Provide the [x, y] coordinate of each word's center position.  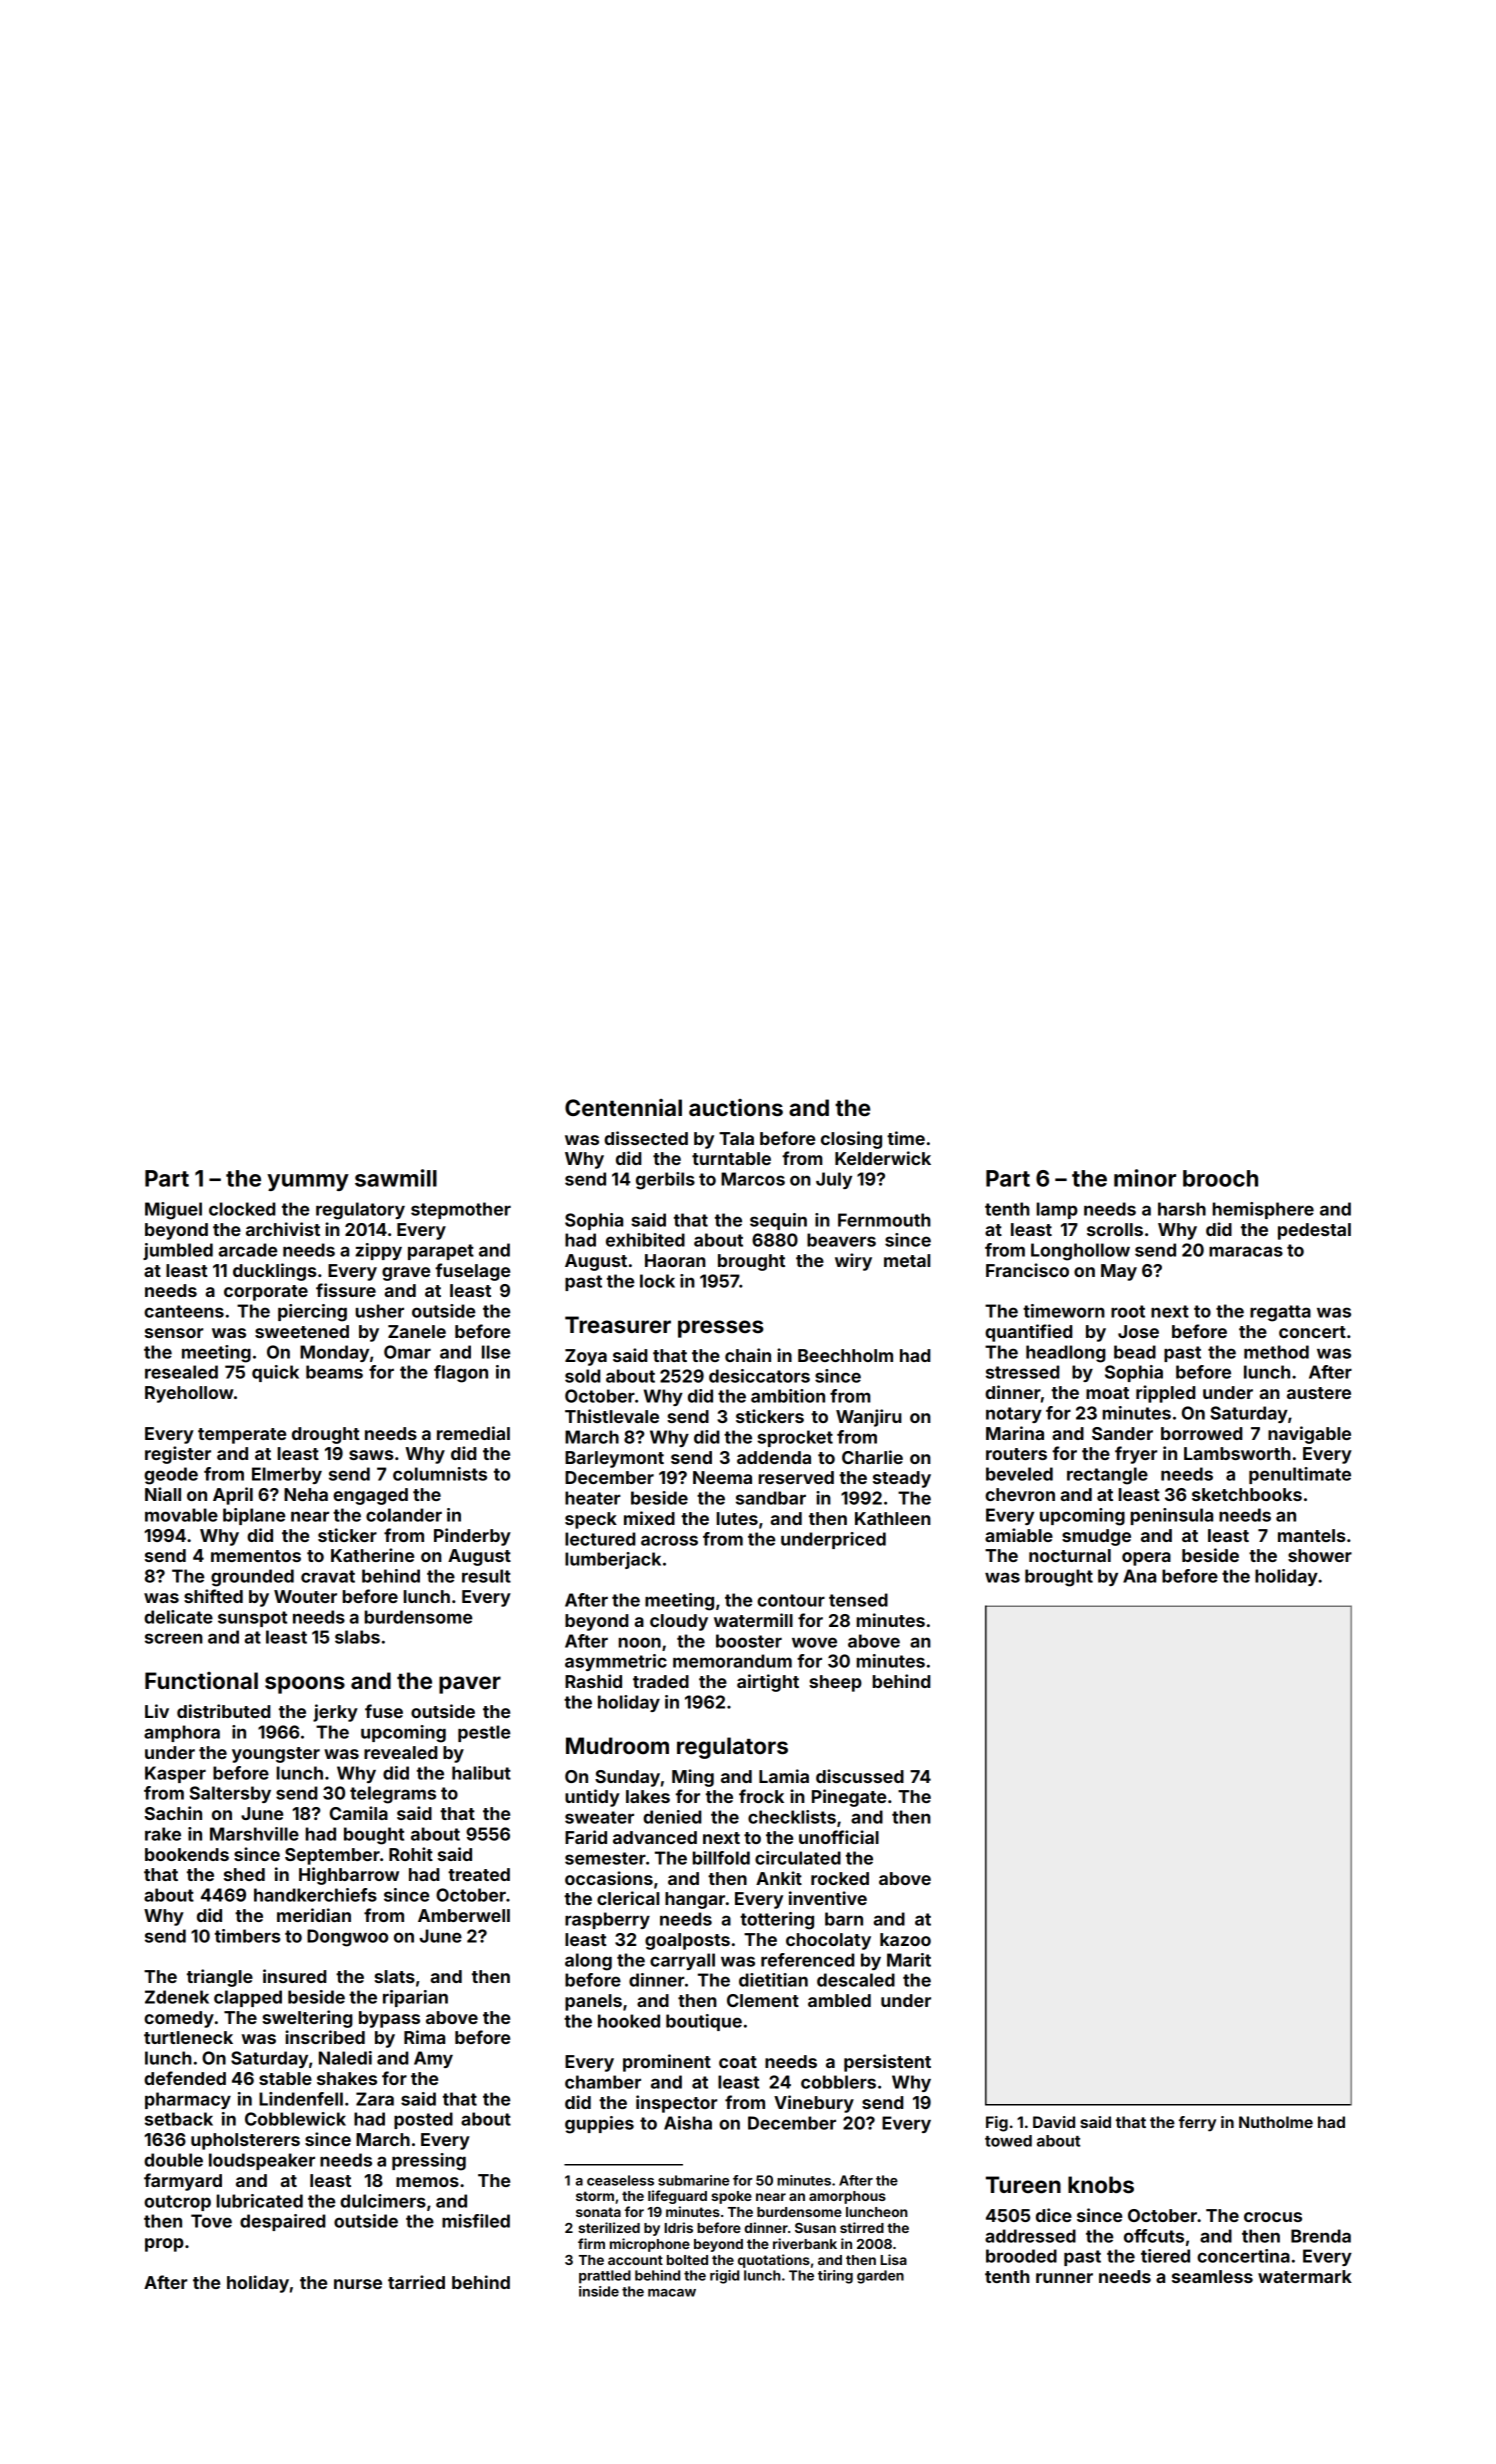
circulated [798, 1858]
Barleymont [614, 1459]
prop [164, 2245]
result [486, 1576]
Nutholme [1276, 2122]
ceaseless [620, 2180]
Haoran [675, 1260]
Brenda [1321, 2236]
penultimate [1300, 1475]
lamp [1057, 1210]
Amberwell [464, 1915]
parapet [441, 1252]
